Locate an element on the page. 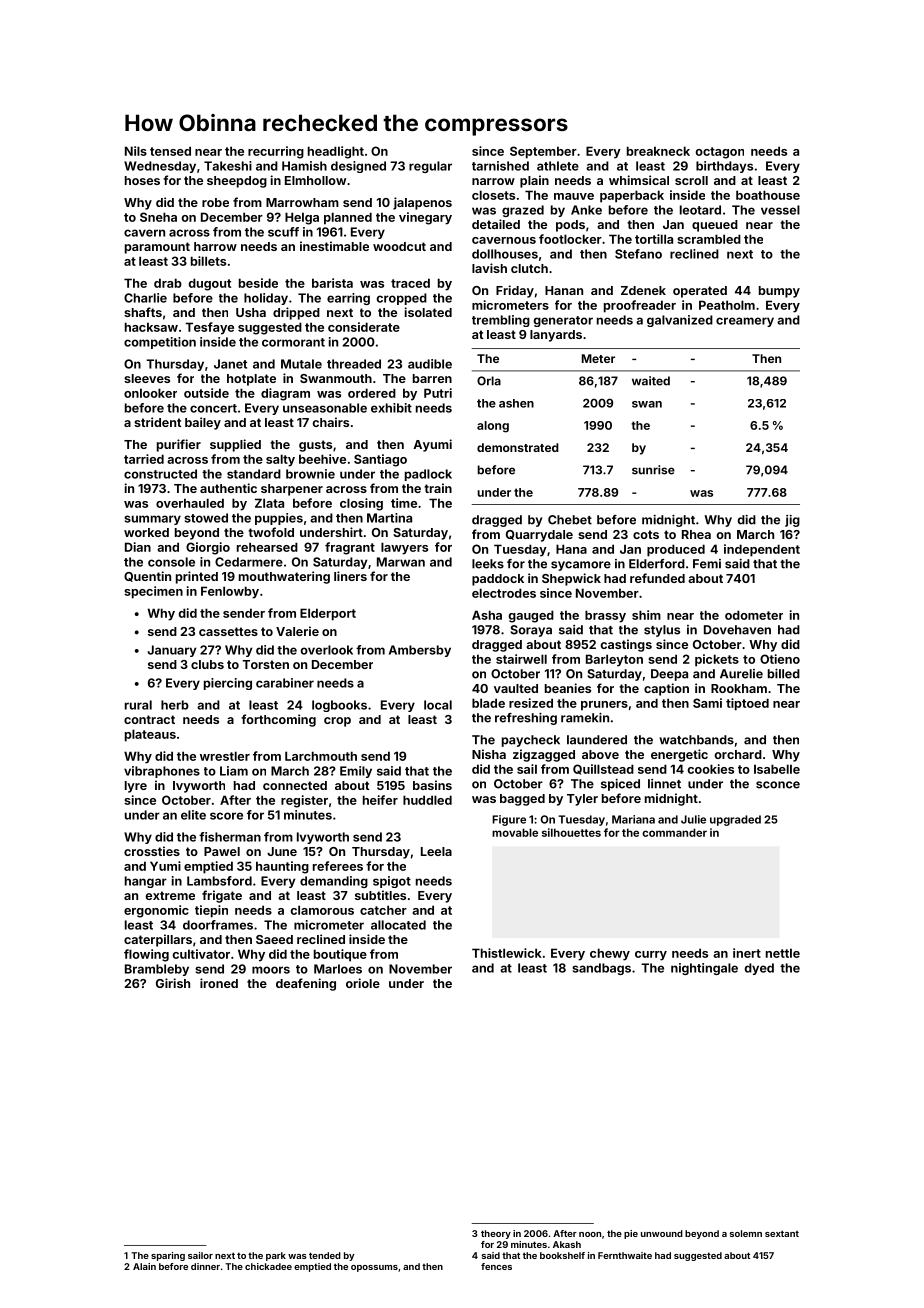  heifer is located at coordinates (380, 800).
